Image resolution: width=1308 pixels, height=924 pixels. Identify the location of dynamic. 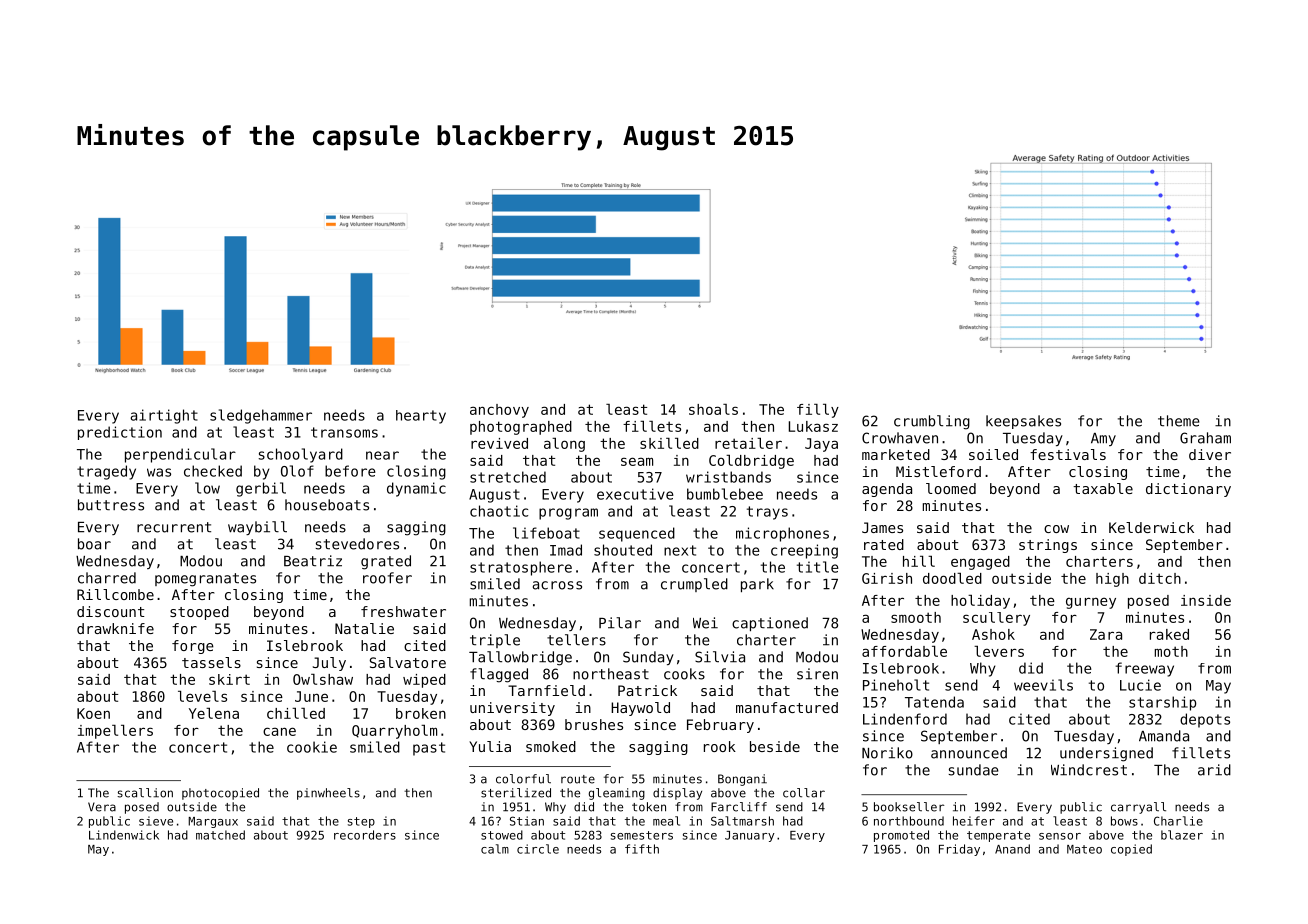
(416, 489).
